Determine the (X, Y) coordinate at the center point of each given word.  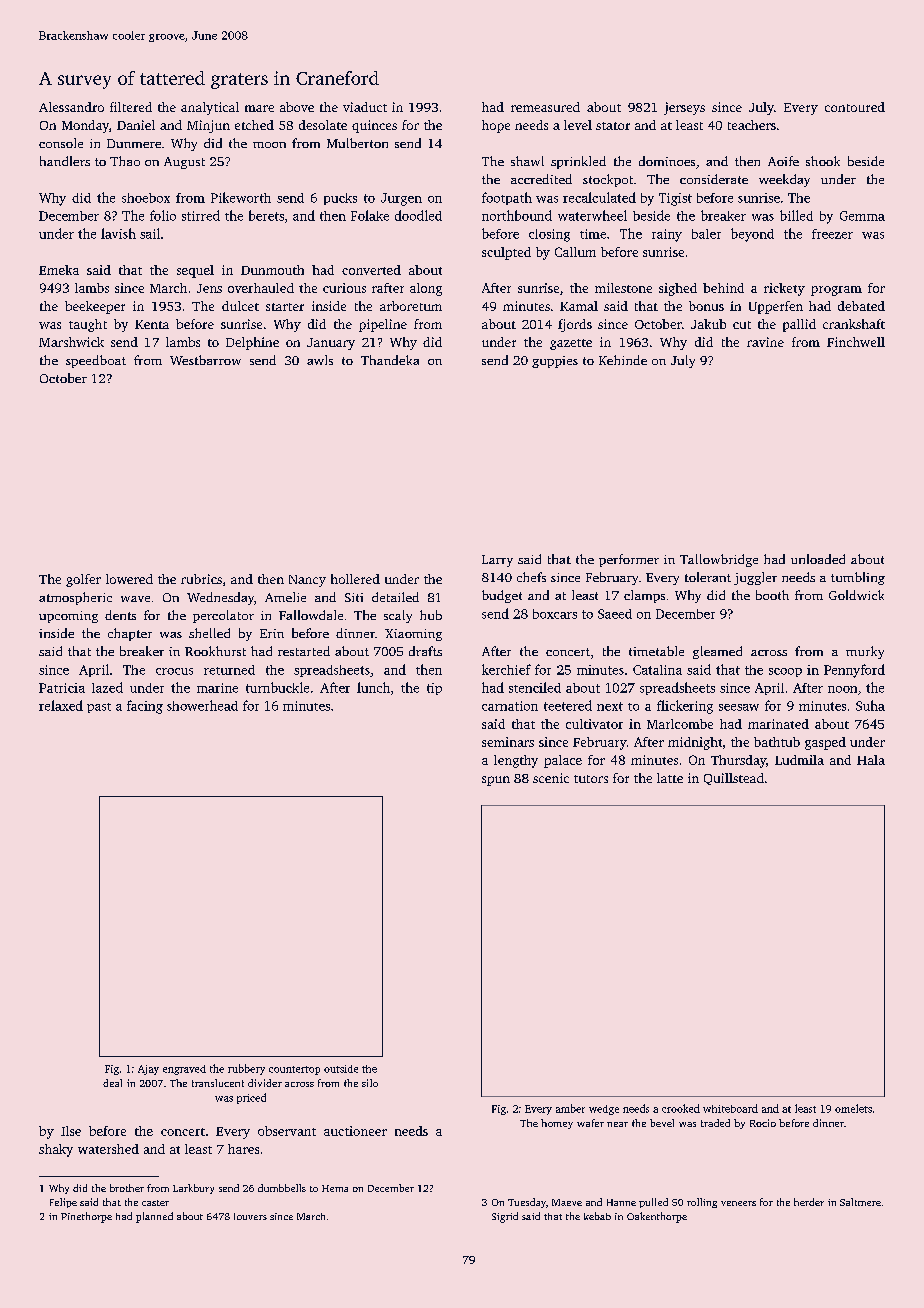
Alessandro (71, 107)
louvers (250, 1216)
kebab (597, 1216)
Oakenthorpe (657, 1217)
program (836, 291)
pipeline (383, 325)
